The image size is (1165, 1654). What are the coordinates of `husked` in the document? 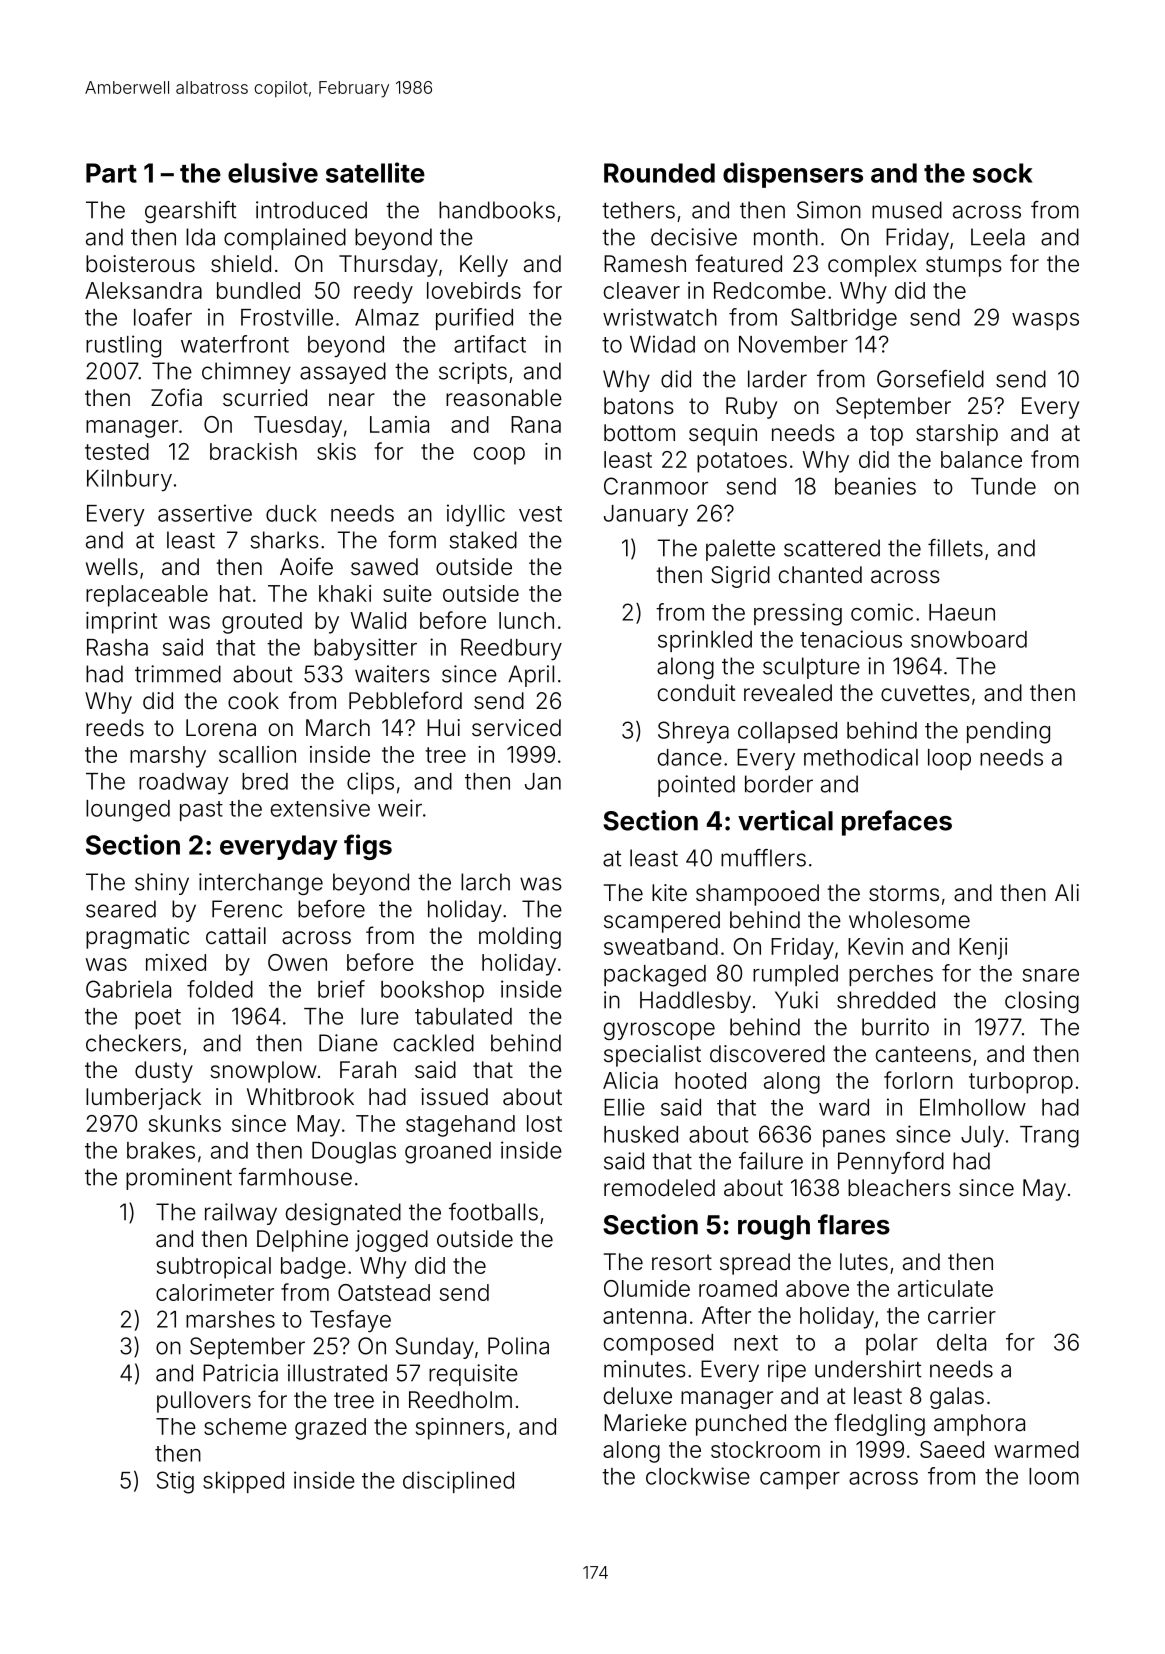 It's located at (641, 1134).
